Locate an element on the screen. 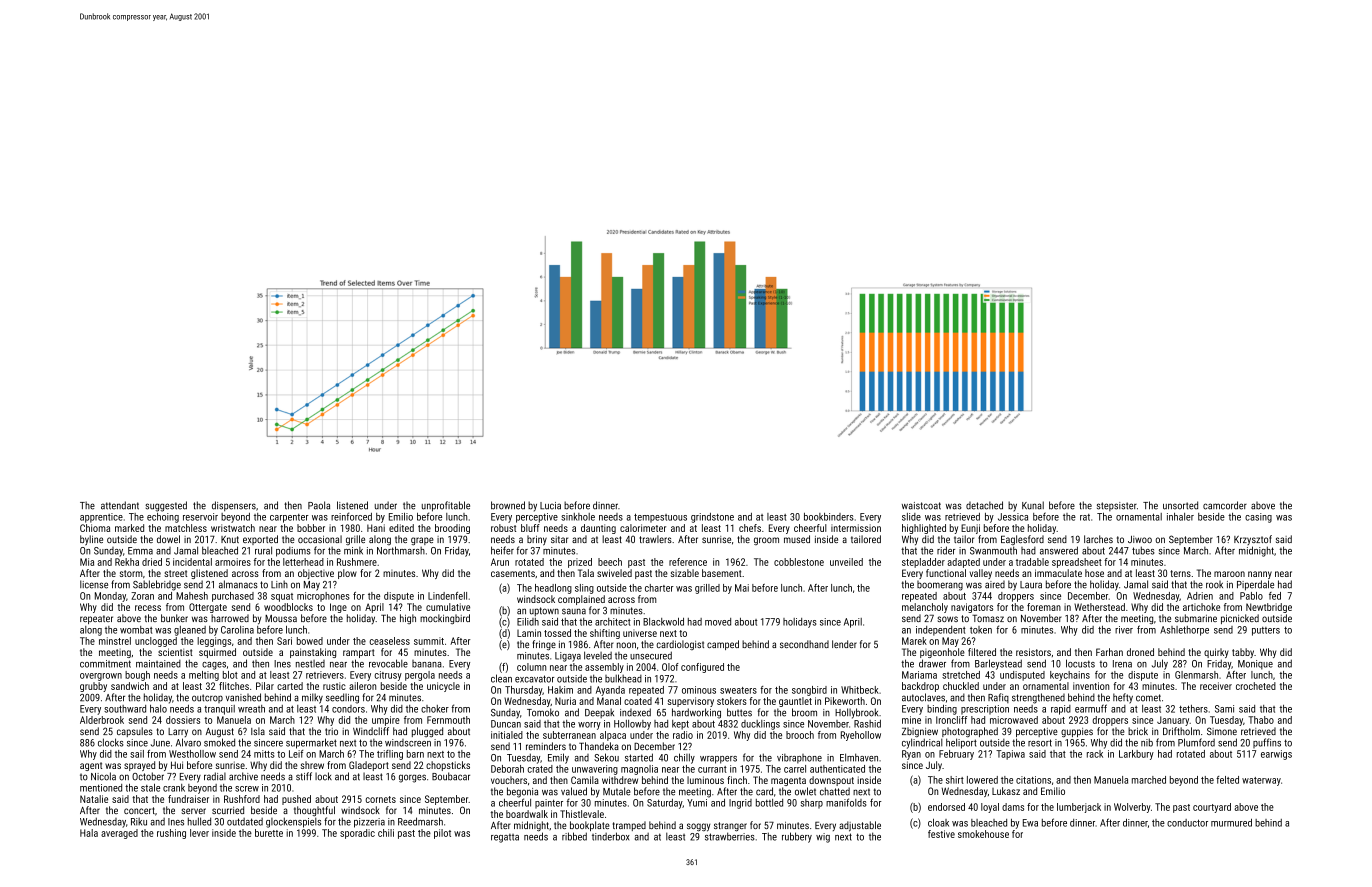  courtyard is located at coordinates (1212, 808).
